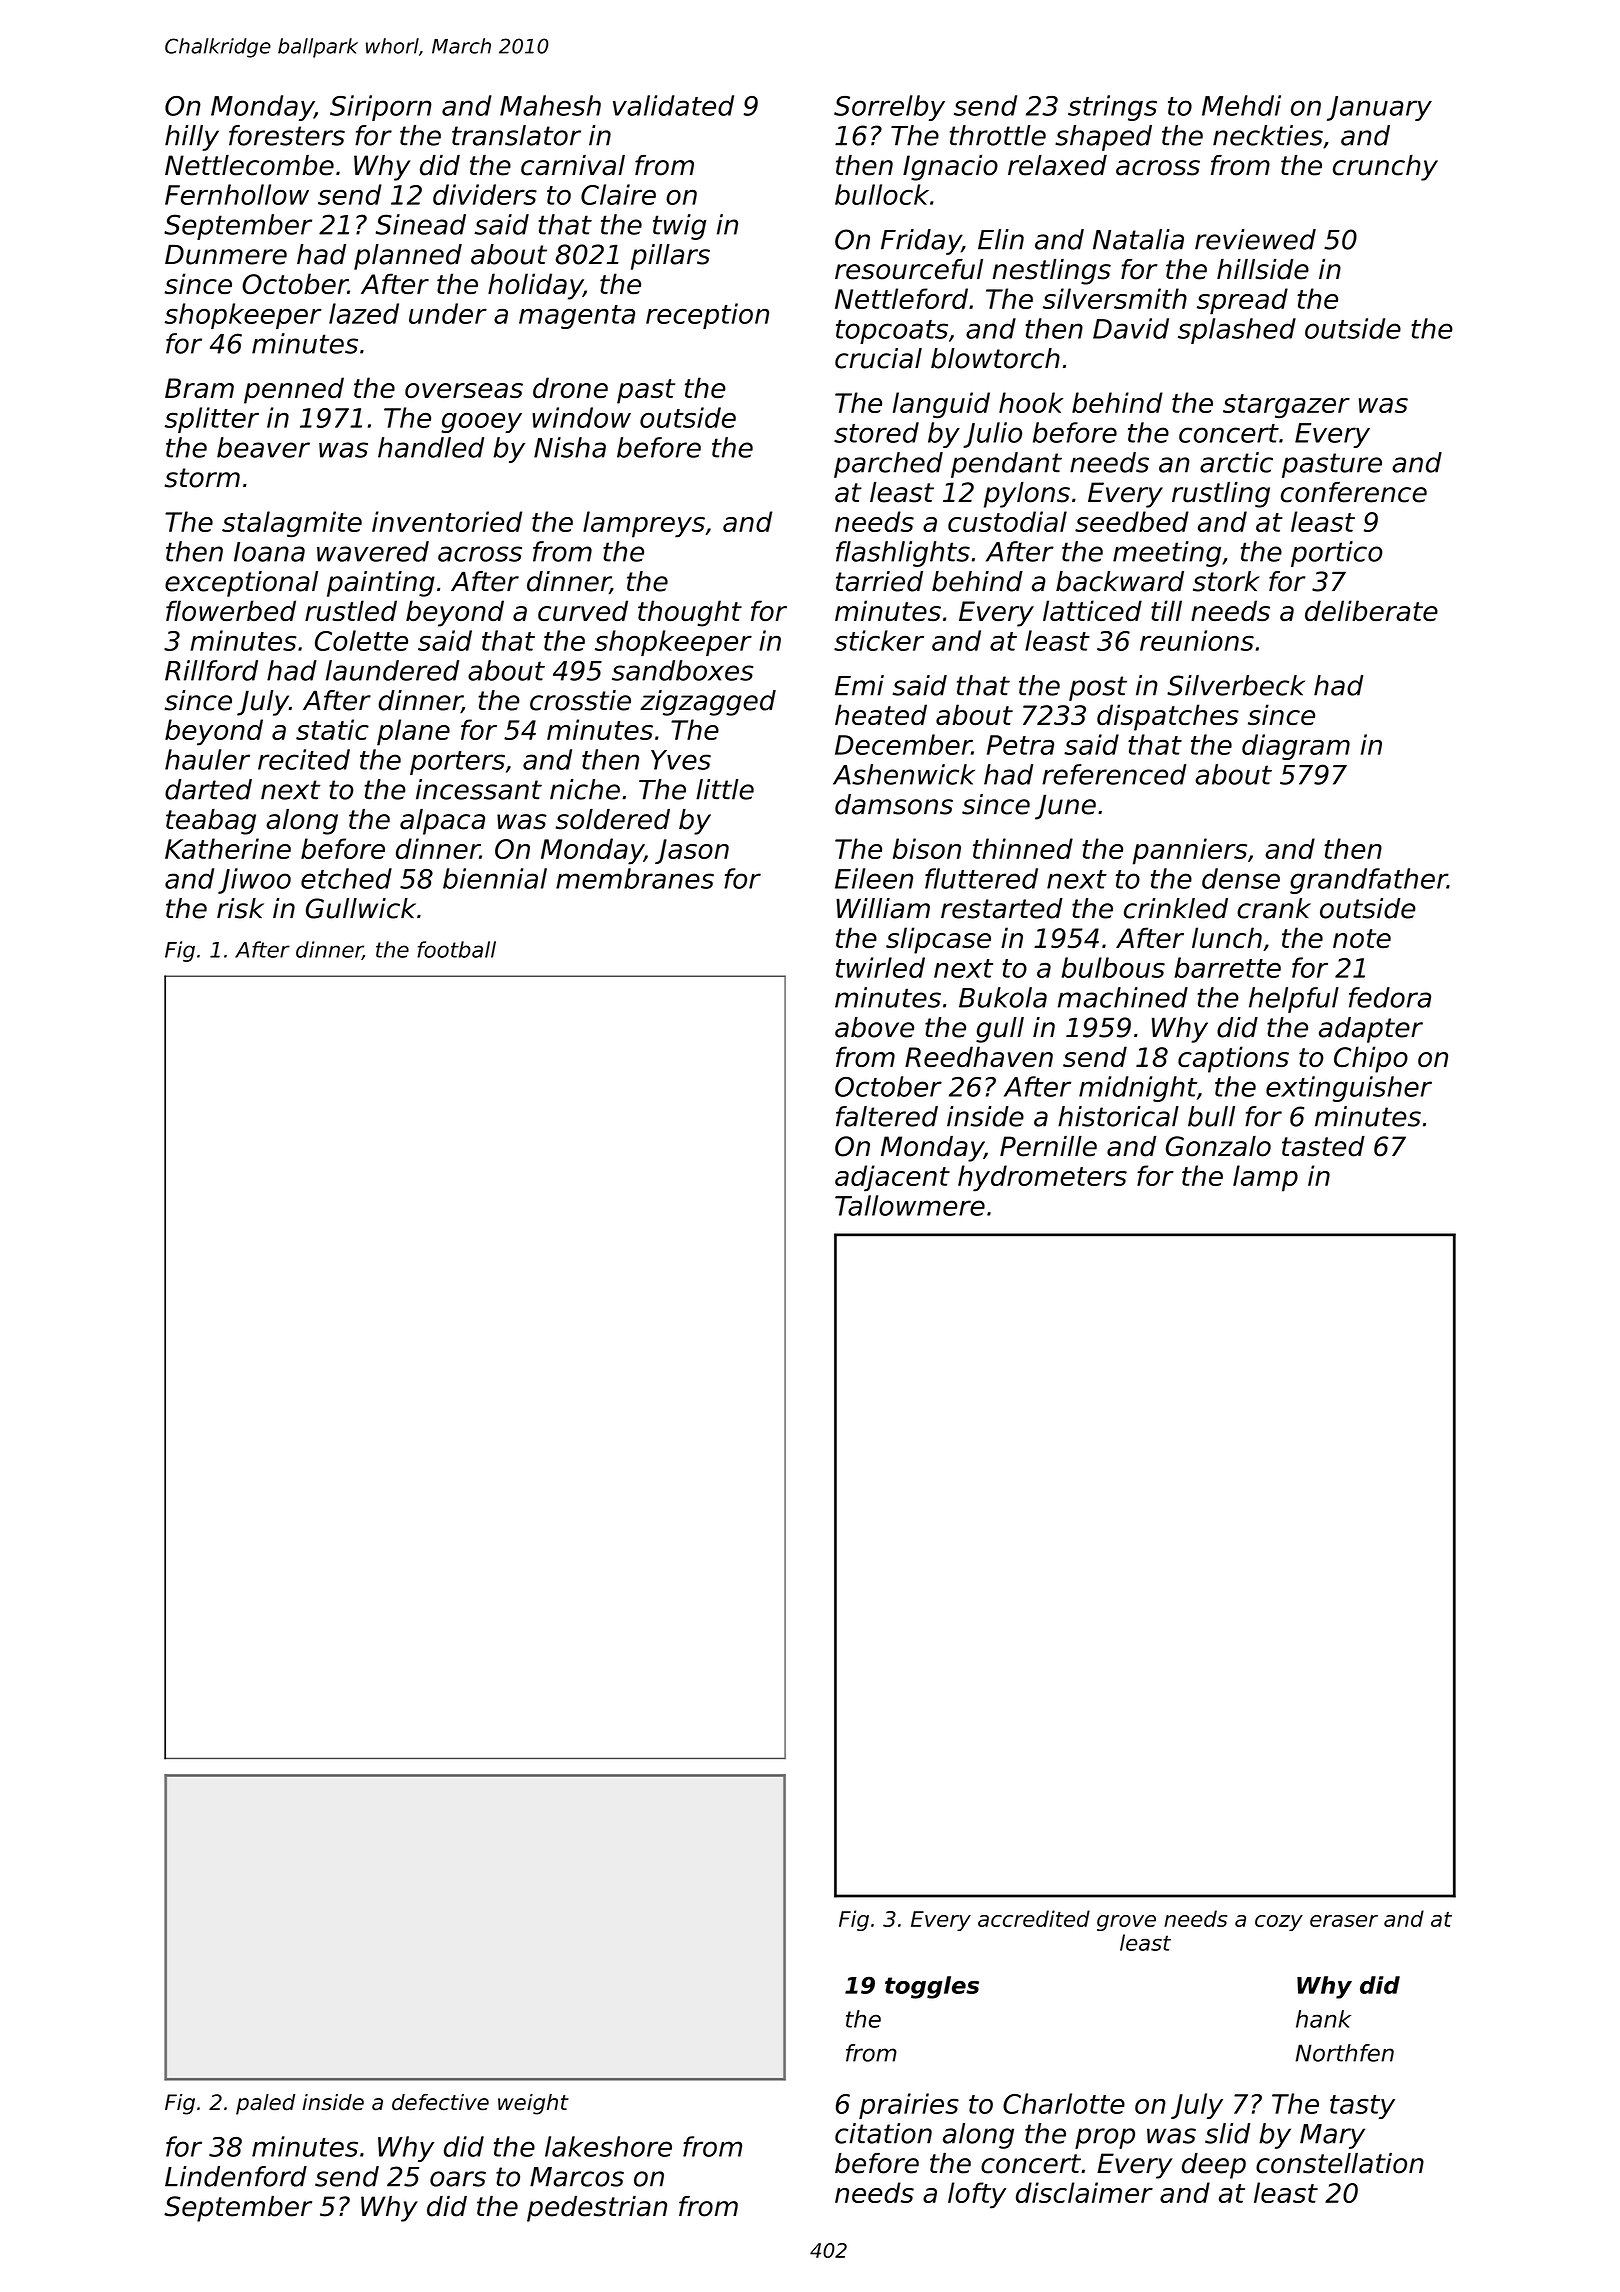 The image size is (1620, 2292). What do you see at coordinates (889, 108) in the screenshot?
I see `Sorrelby` at bounding box center [889, 108].
